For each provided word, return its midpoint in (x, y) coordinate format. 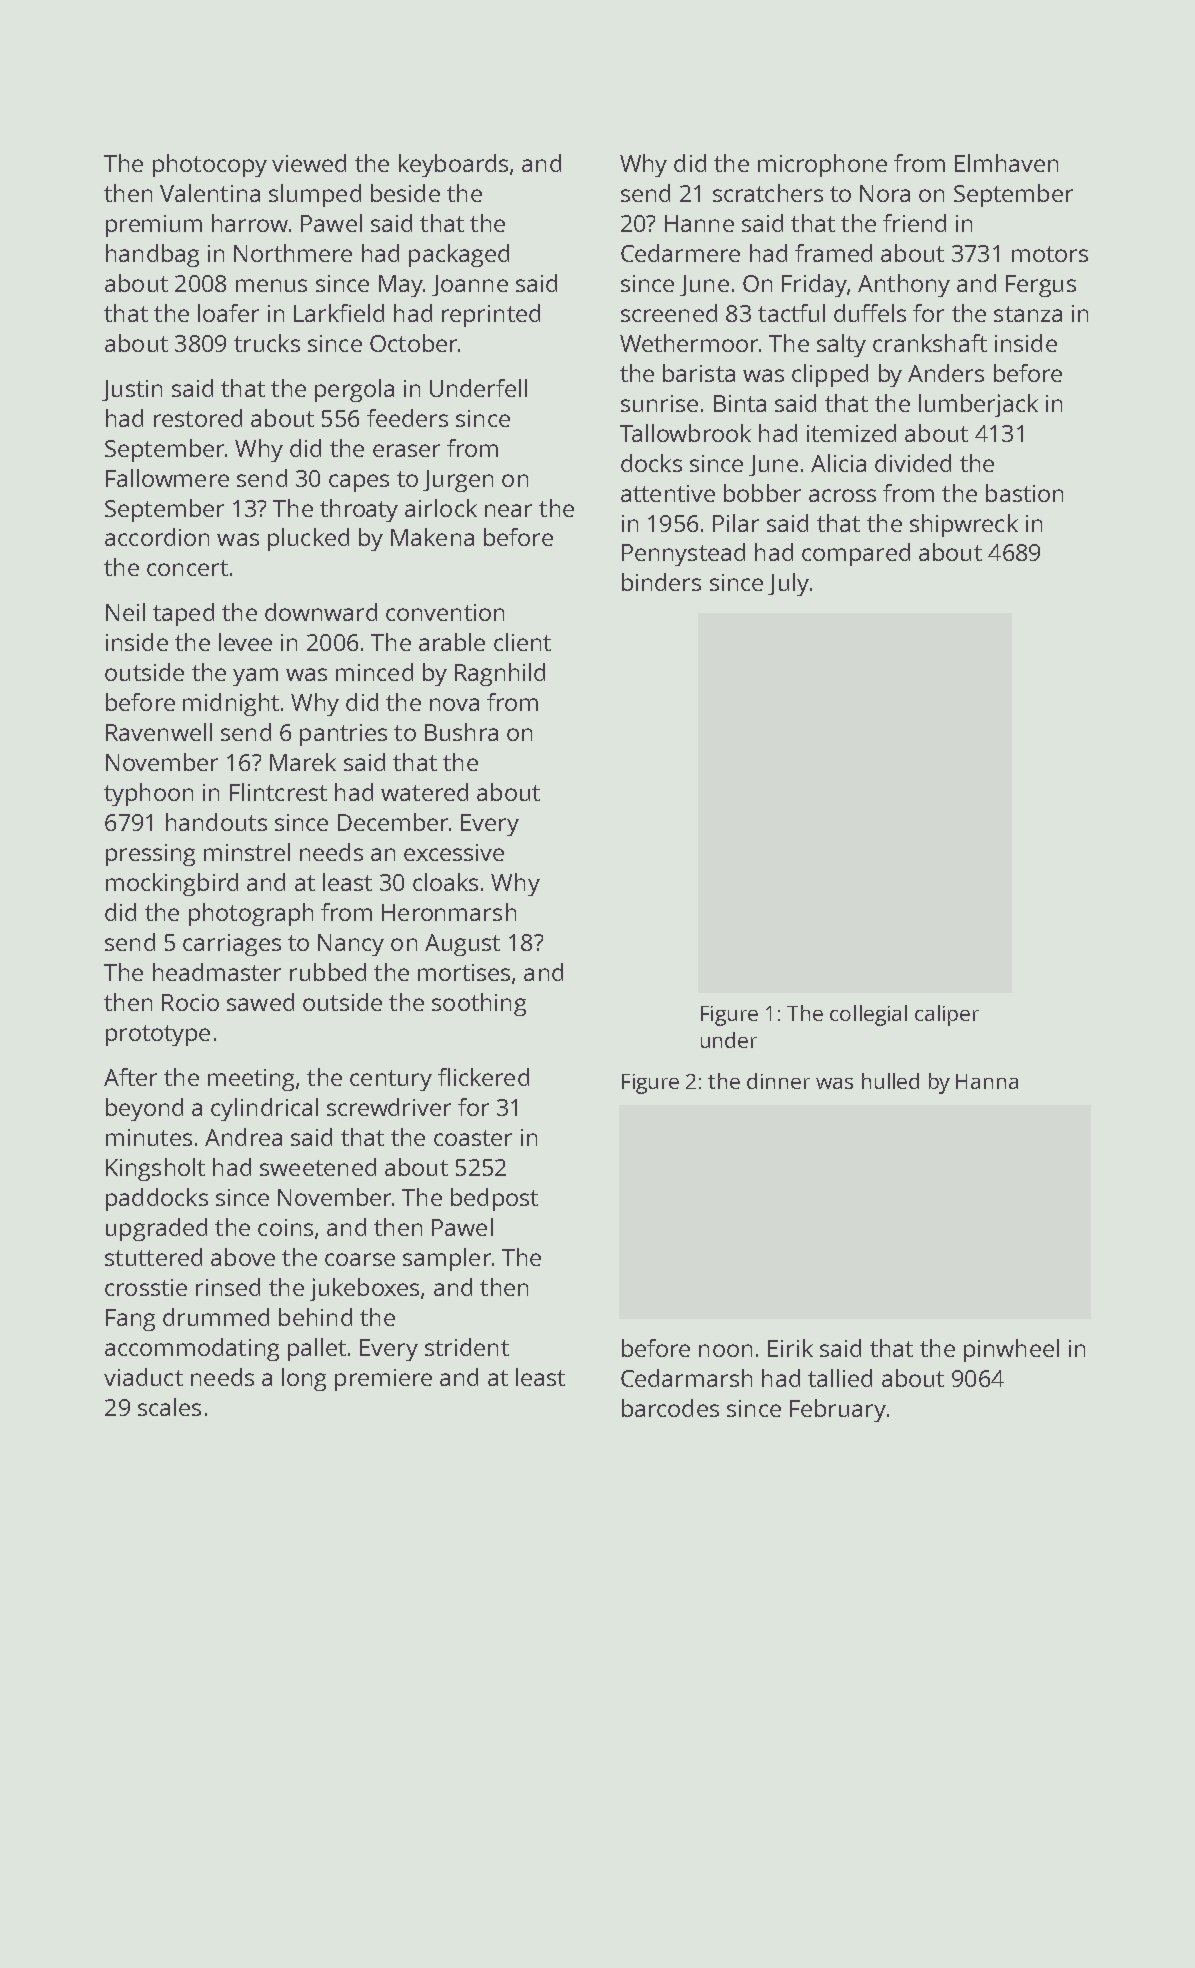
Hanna (987, 1081)
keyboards (453, 165)
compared (856, 554)
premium (154, 226)
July (788, 584)
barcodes (670, 1408)
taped (183, 614)
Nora (885, 193)
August (462, 945)
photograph (251, 914)
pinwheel (1011, 1350)
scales (169, 1407)
